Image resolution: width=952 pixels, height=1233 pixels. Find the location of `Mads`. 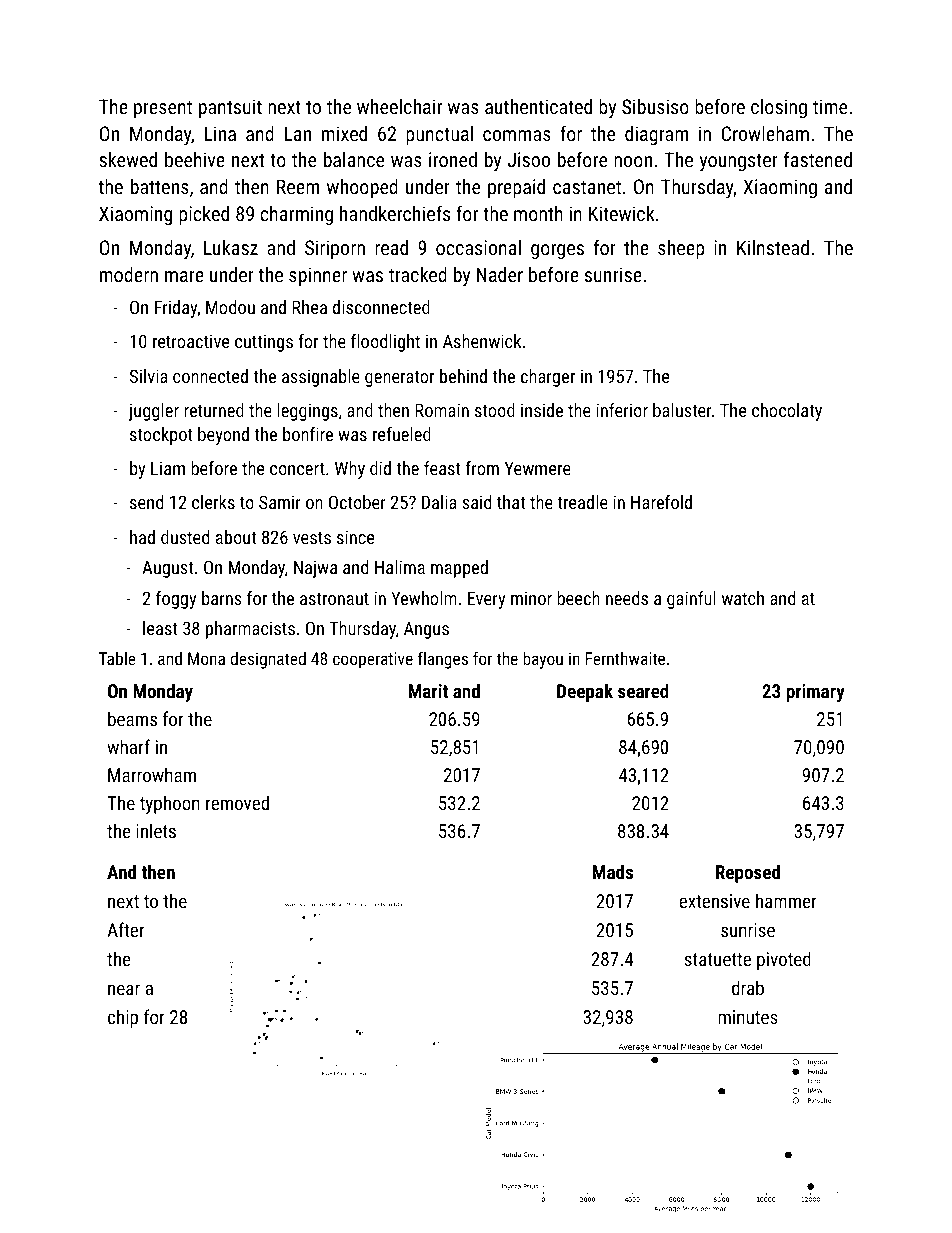

Mads is located at coordinates (613, 871).
